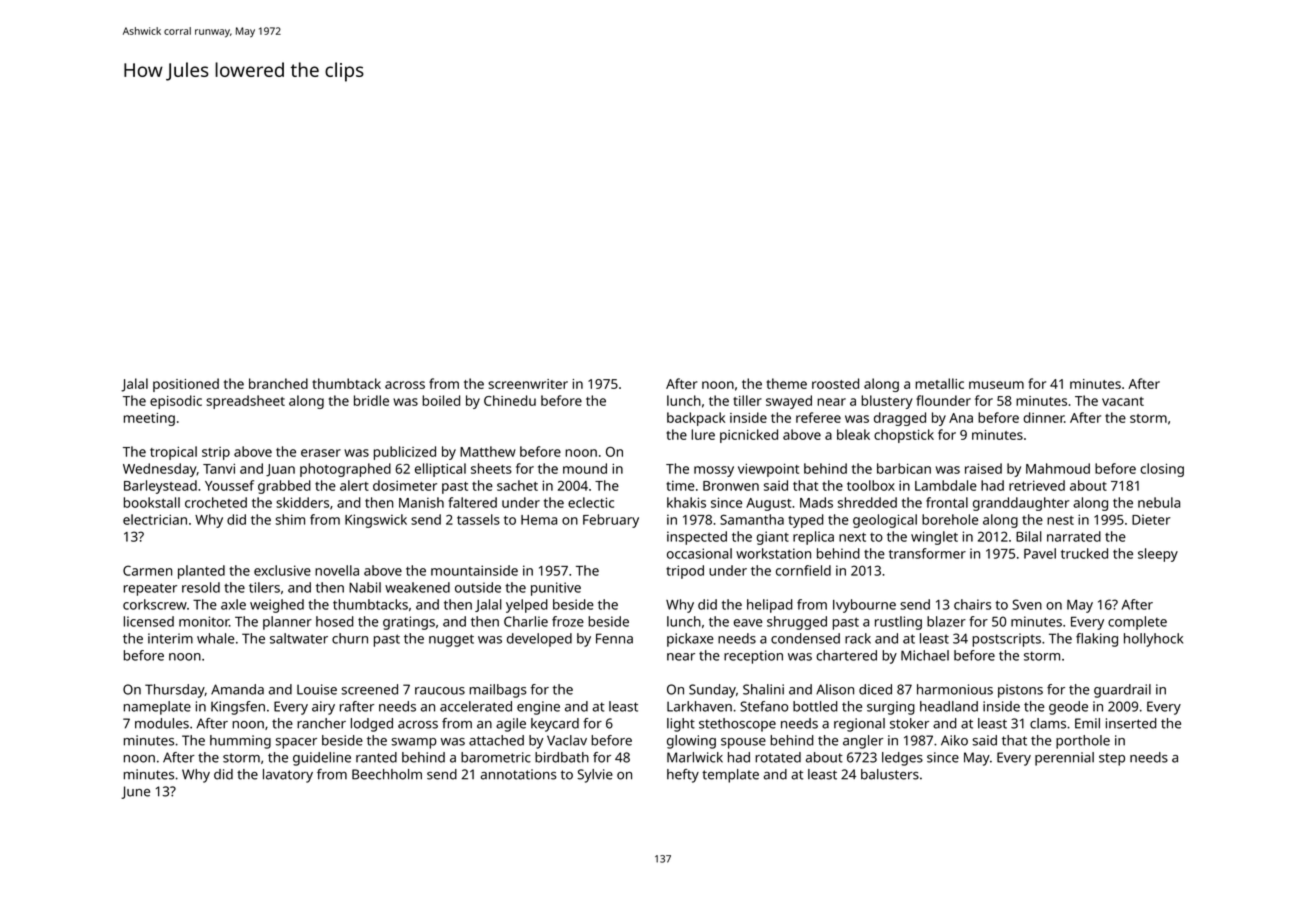 Image resolution: width=1308 pixels, height=924 pixels. I want to click on guardrail, so click(1122, 691).
